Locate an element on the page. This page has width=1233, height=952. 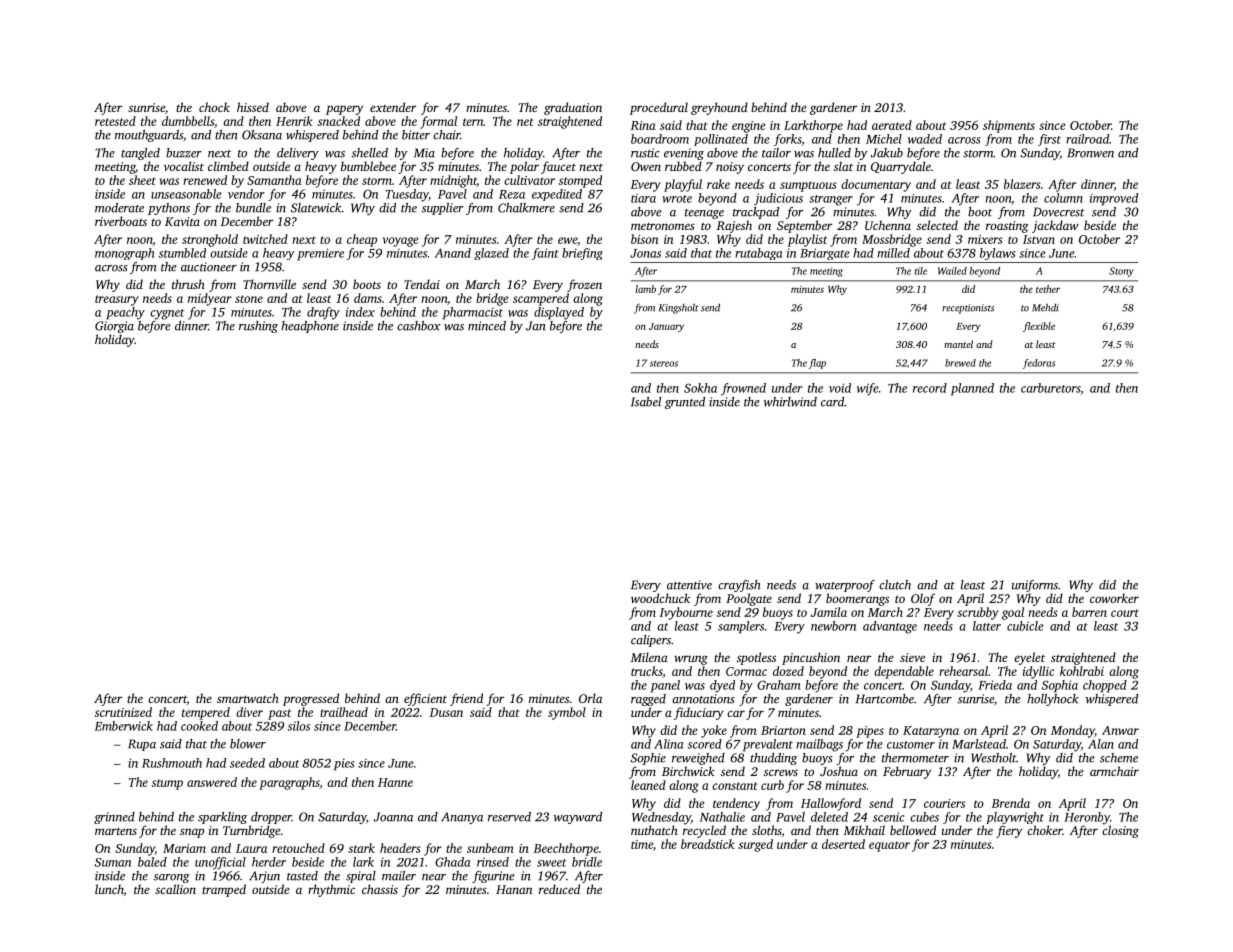
flap is located at coordinates (817, 364).
